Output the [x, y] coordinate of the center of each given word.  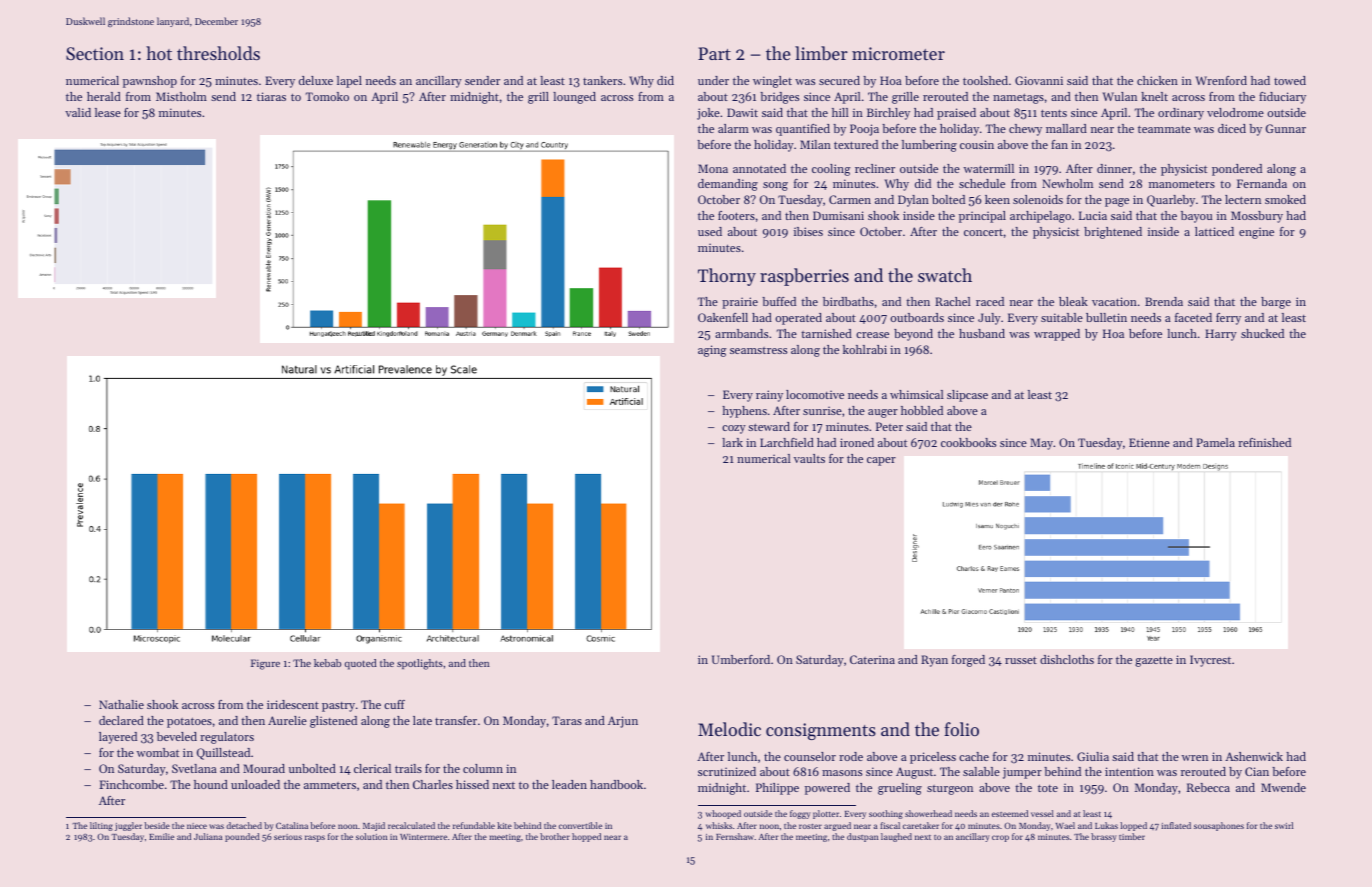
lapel [349, 82]
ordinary [1181, 114]
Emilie [161, 836]
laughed [896, 837]
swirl [1284, 825]
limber [821, 53]
